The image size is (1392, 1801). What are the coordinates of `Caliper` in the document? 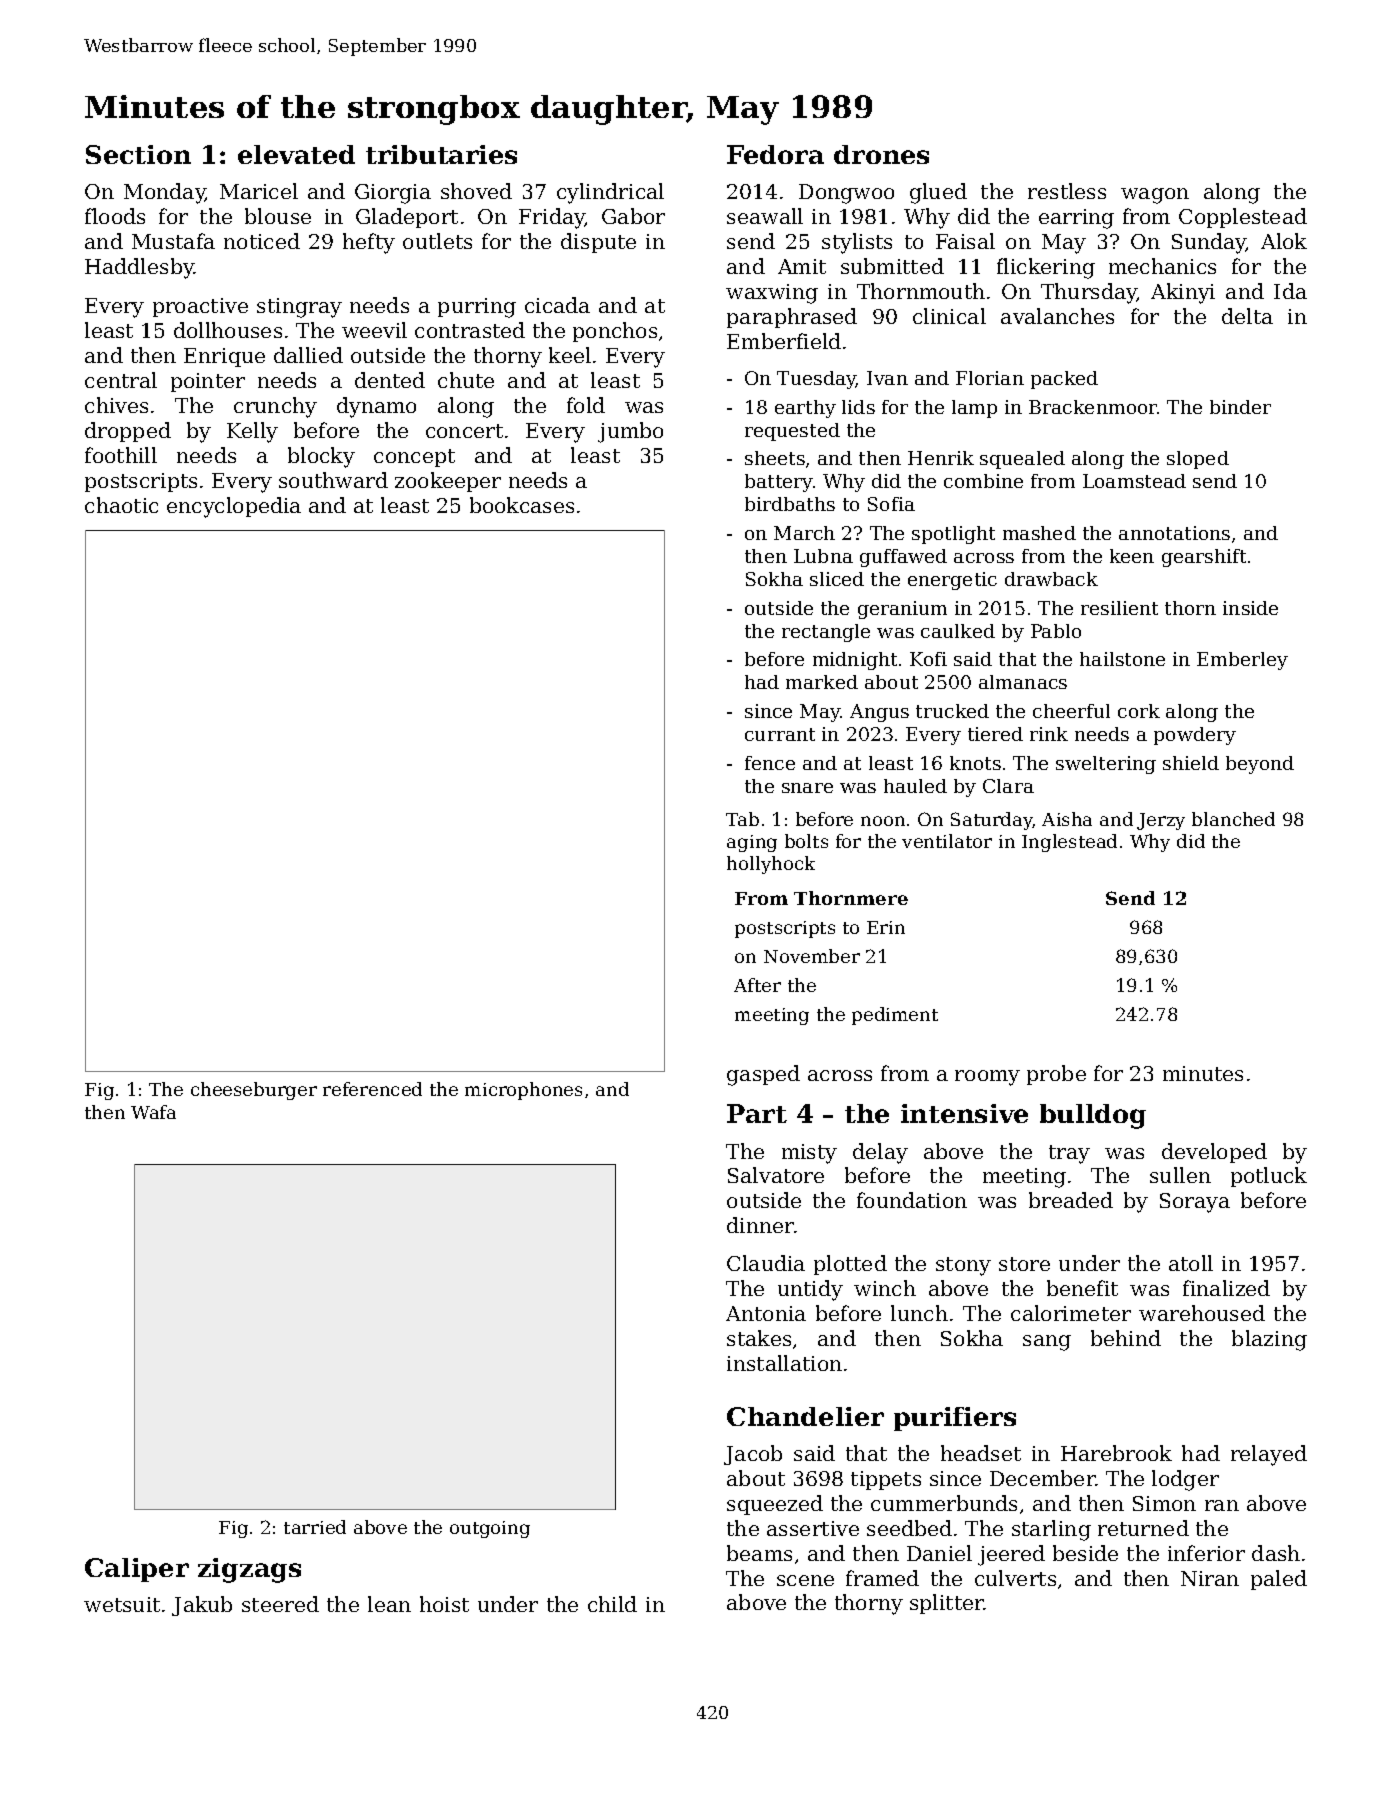 It's located at (137, 1570).
